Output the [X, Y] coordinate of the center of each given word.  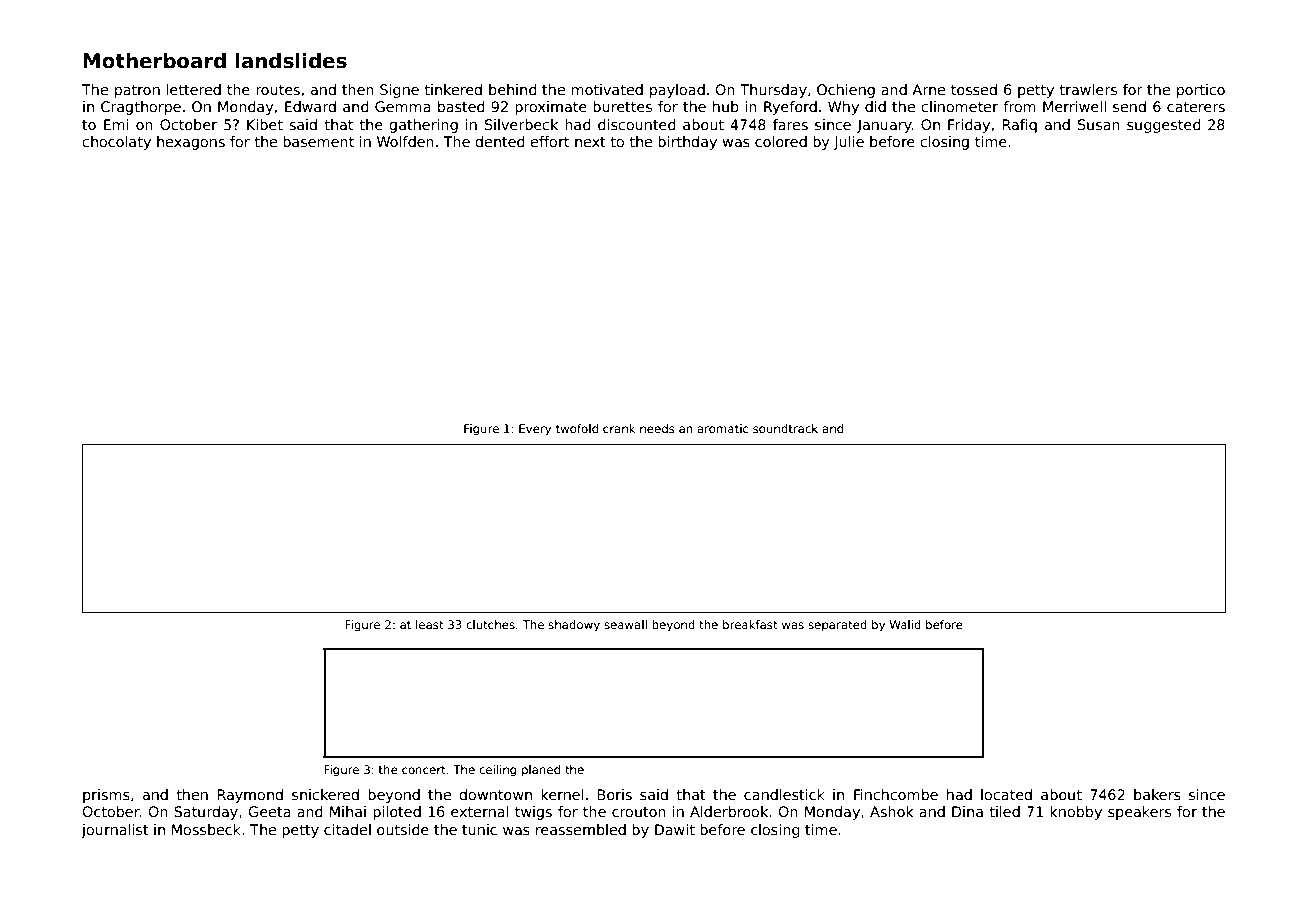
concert [424, 770]
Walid [905, 624]
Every [535, 430]
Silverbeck [521, 124]
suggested [1163, 126]
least [430, 624]
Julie [848, 143]
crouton [639, 812]
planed [541, 771]
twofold [577, 428]
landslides [291, 61]
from [1019, 106]
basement [318, 141]
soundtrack [785, 428]
